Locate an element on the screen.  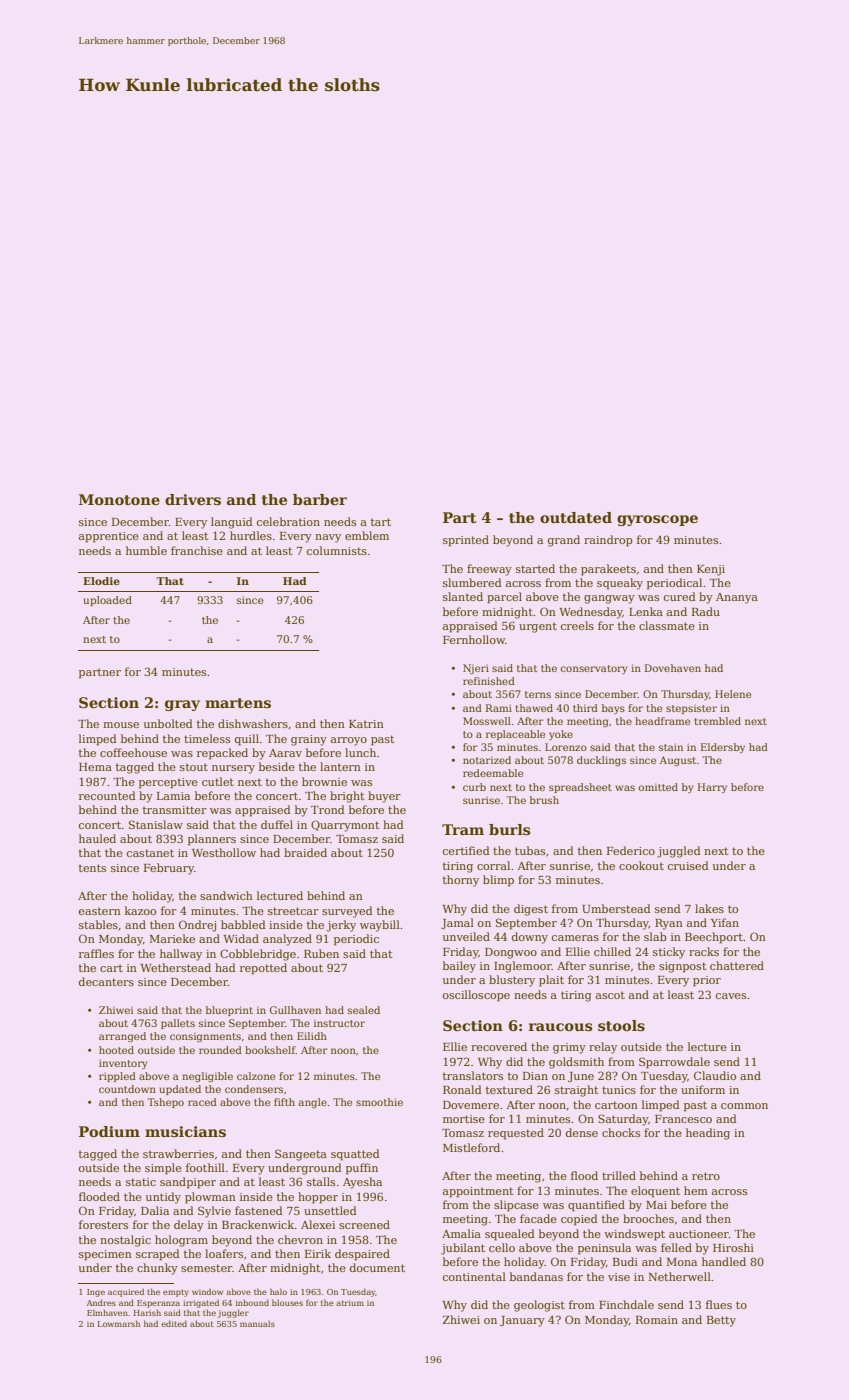
gyroscope is located at coordinates (657, 520).
